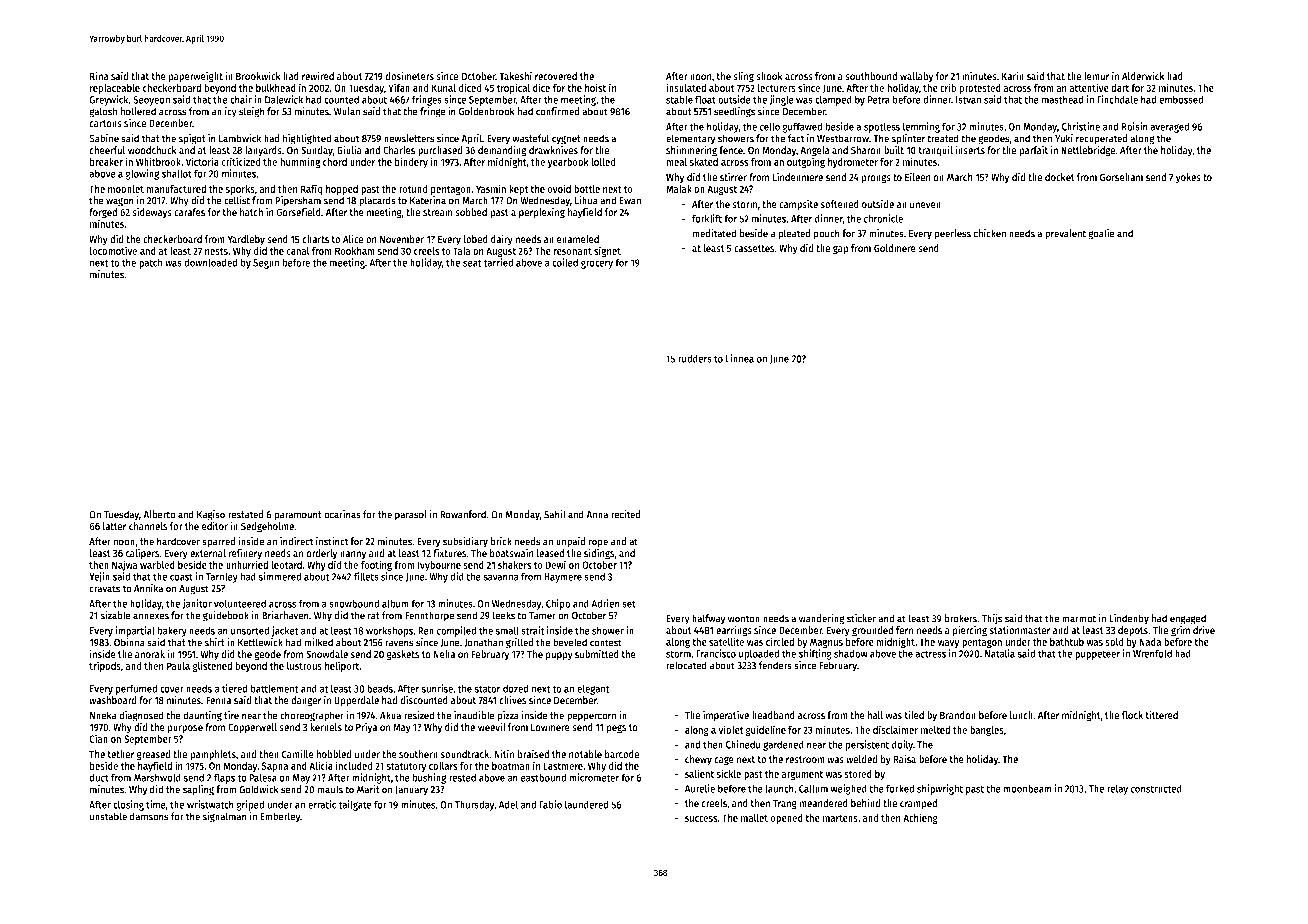  What do you see at coordinates (286, 565) in the screenshot?
I see `leotard` at bounding box center [286, 565].
